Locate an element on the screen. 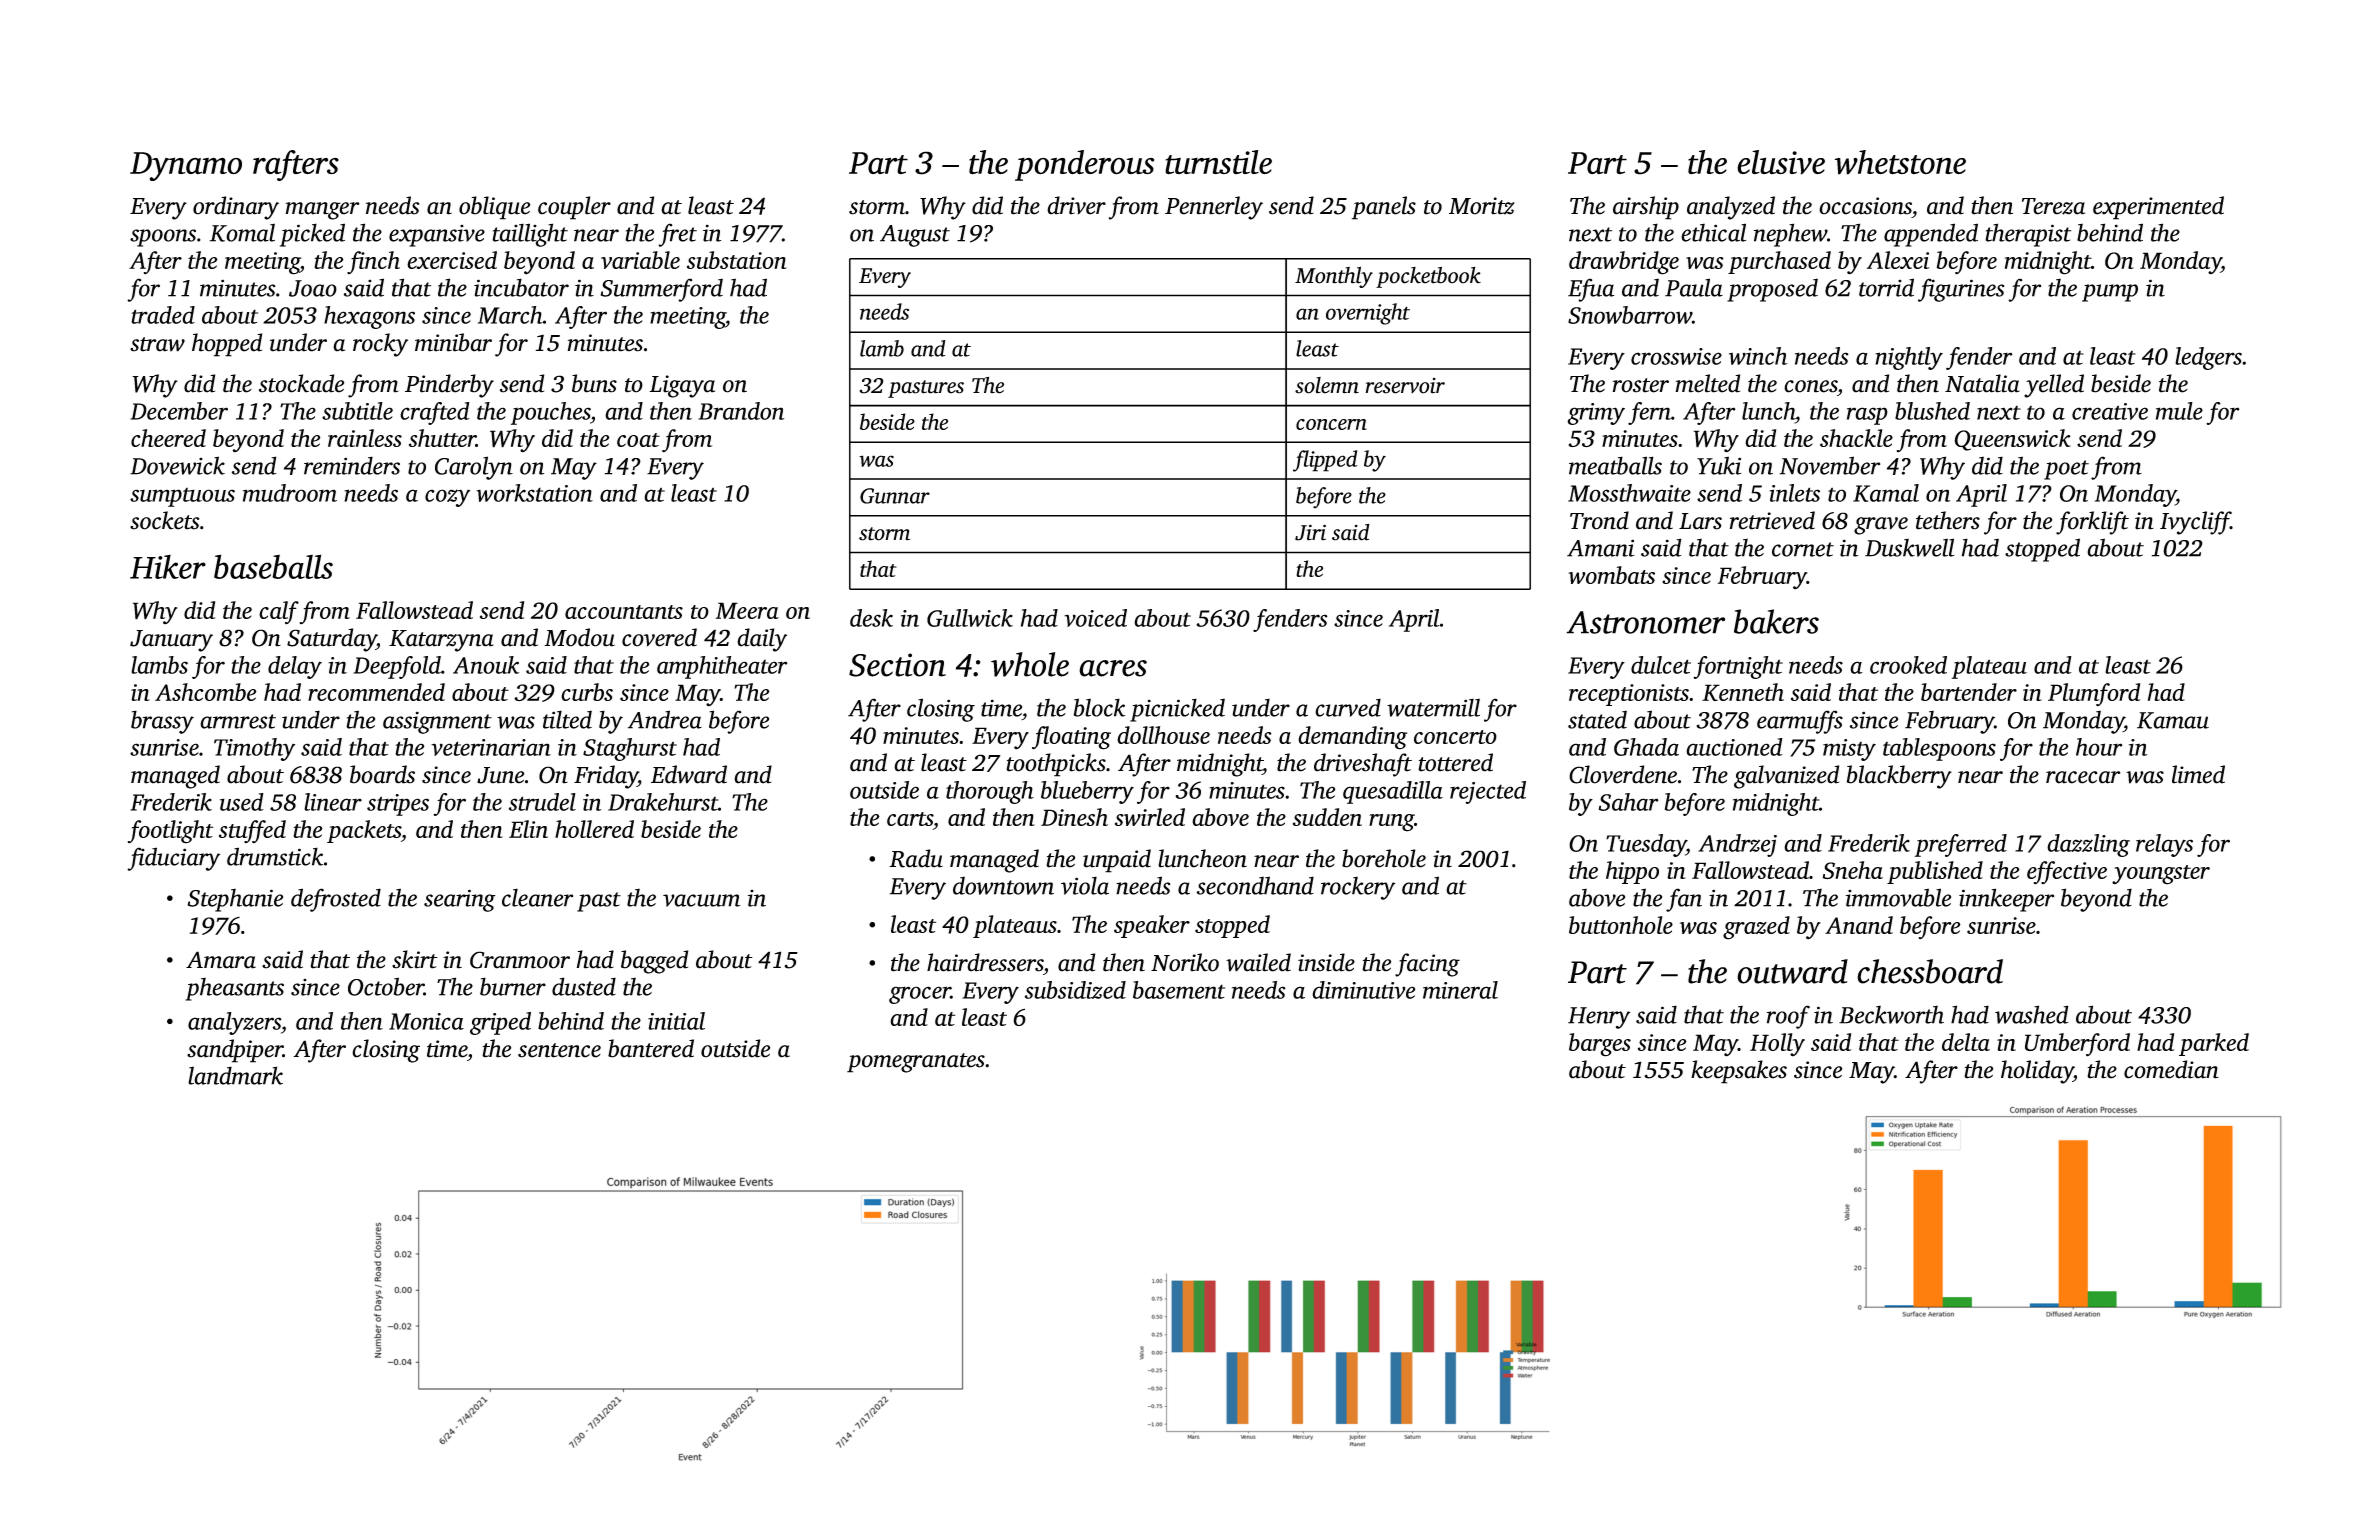 This screenshot has width=2380, height=1540. Amani is located at coordinates (1600, 548).
